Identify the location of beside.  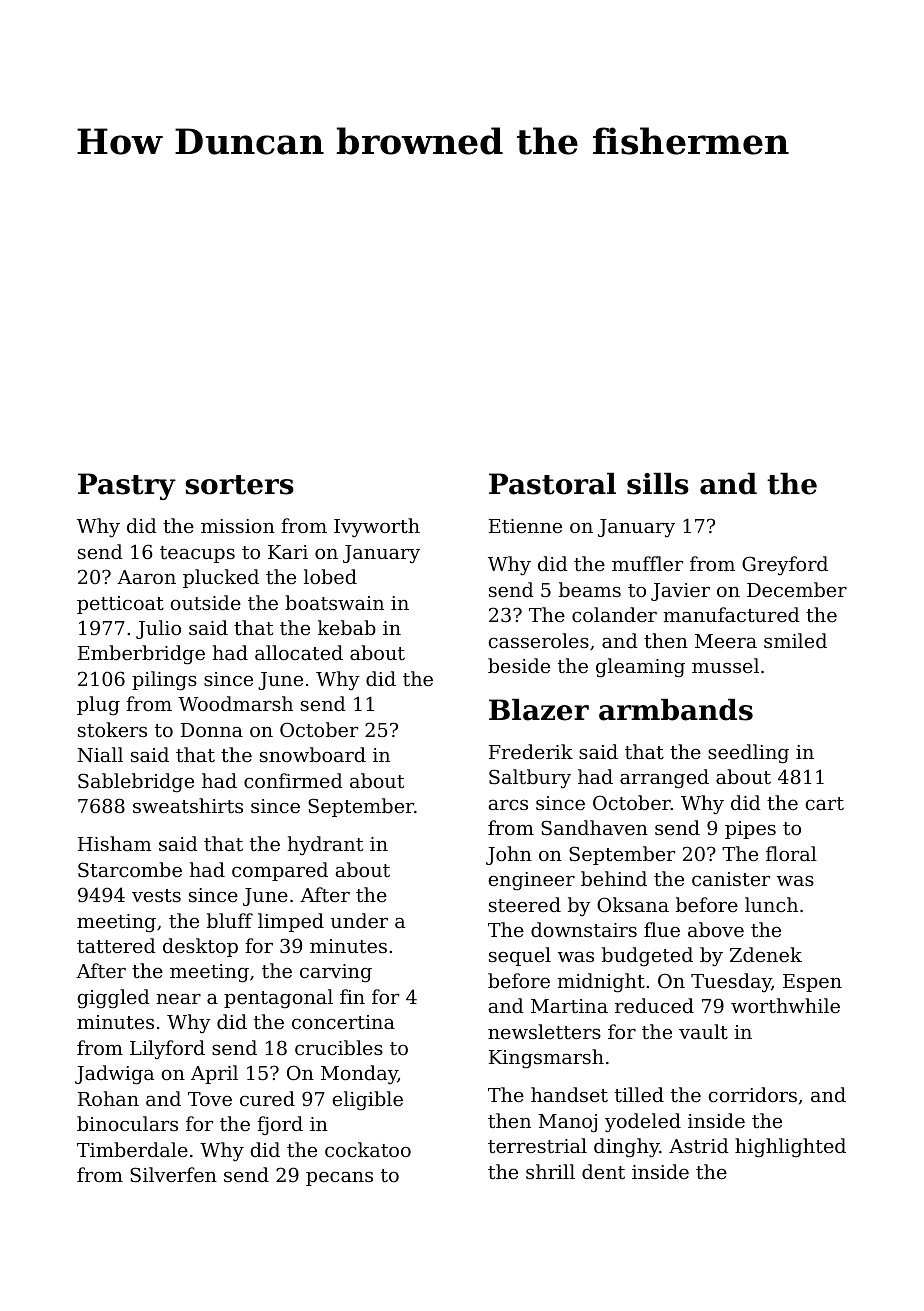
(519, 665).
